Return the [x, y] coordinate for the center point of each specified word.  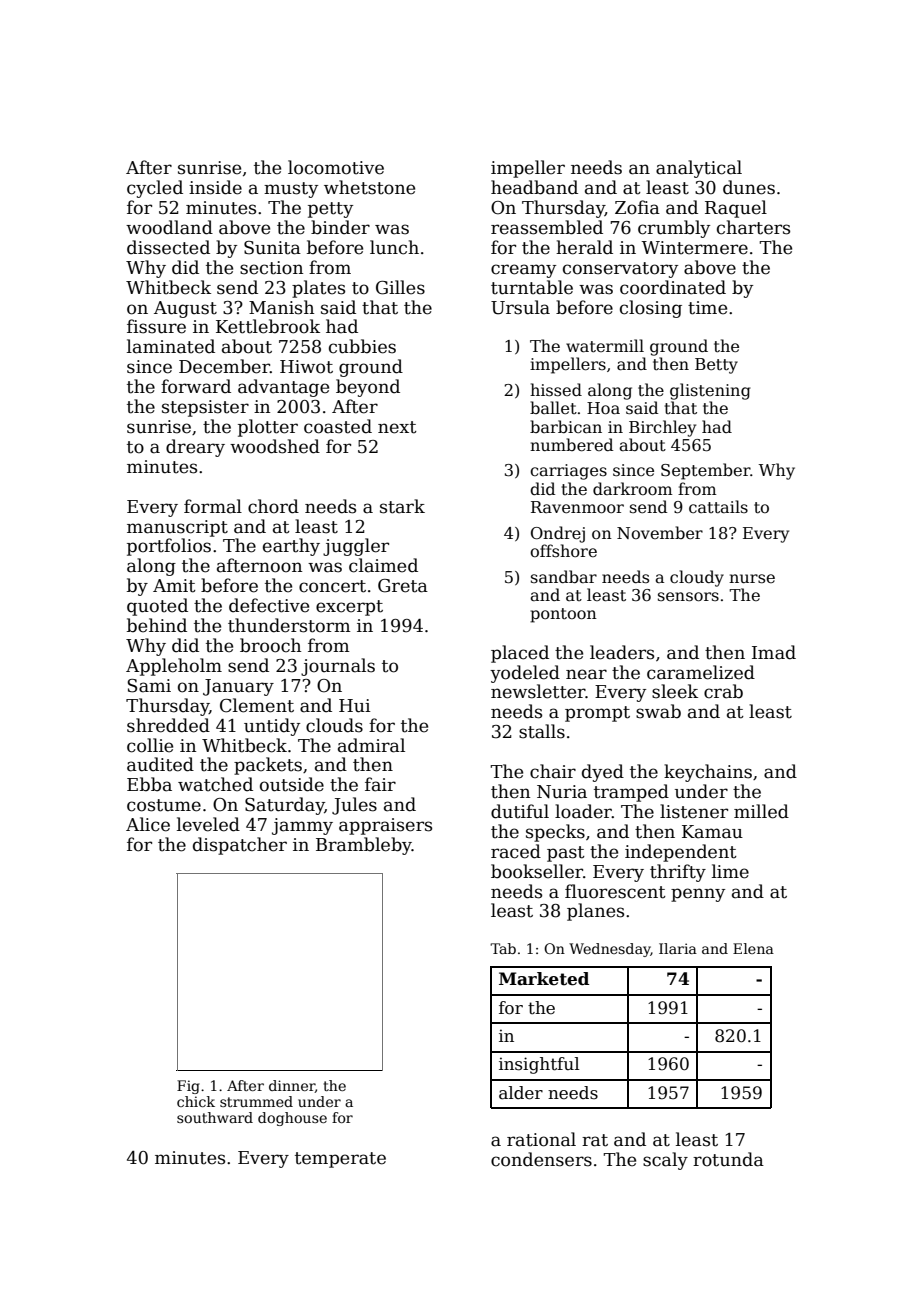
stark [402, 506]
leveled [208, 824]
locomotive [336, 167]
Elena [753, 948]
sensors [688, 597]
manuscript [177, 528]
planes [595, 912]
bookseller [537, 871]
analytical [699, 169]
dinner [292, 1086]
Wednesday [610, 950]
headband [534, 187]
